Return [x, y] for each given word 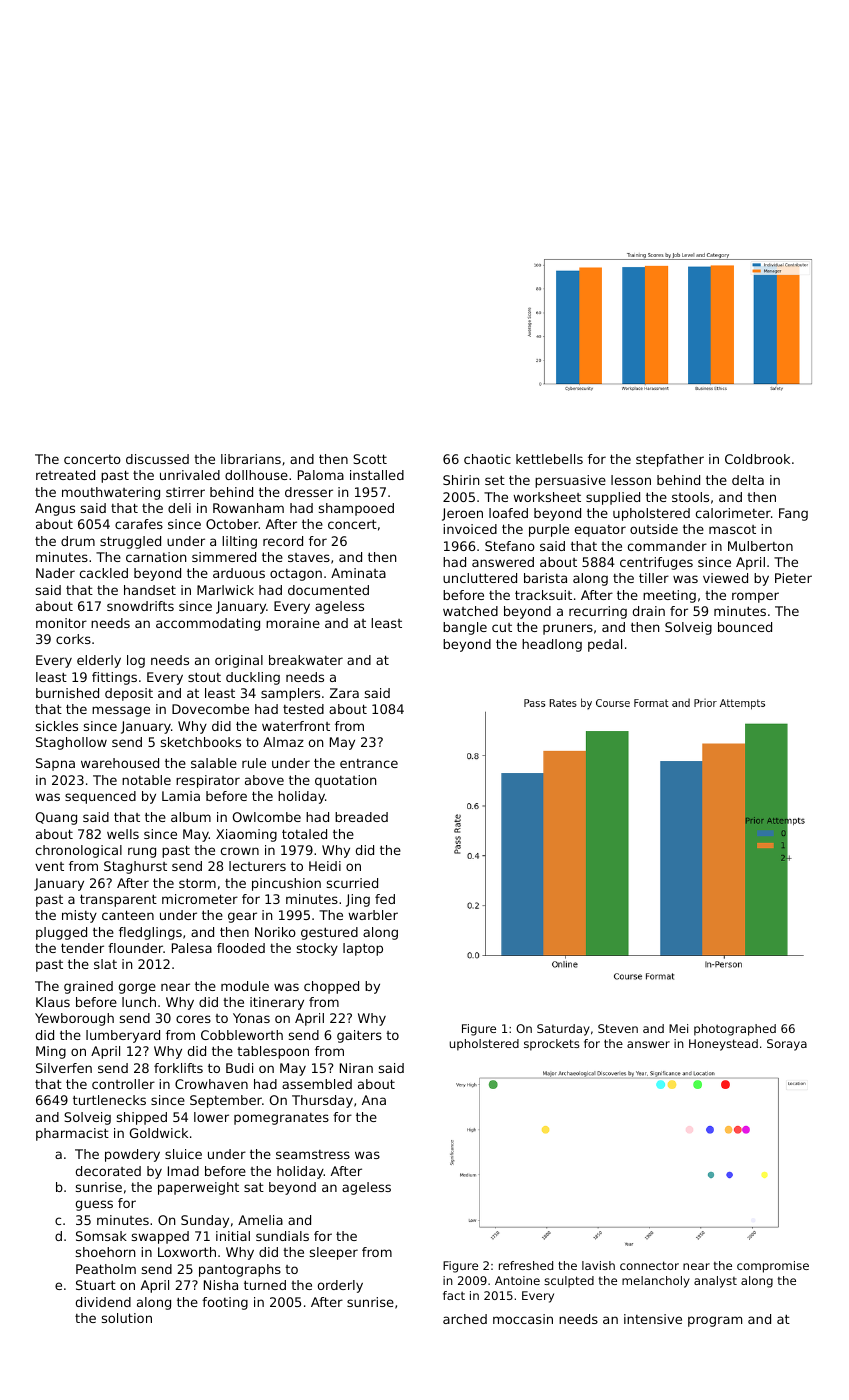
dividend [103, 1302]
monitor [61, 623]
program [715, 1321]
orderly [340, 1286]
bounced [745, 627]
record [283, 541]
